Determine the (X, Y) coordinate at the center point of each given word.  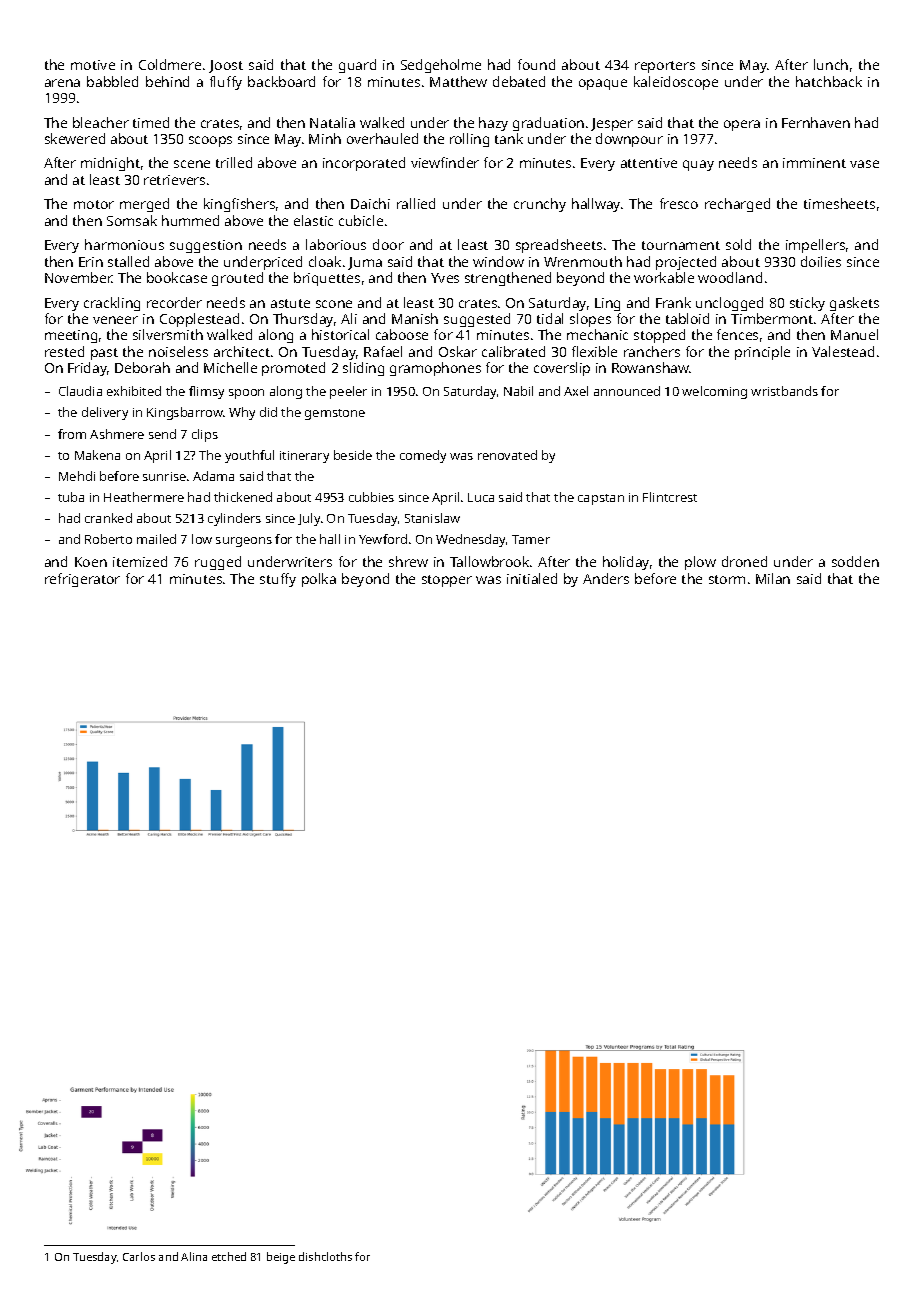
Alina (194, 1256)
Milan (773, 578)
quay (698, 165)
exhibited (134, 391)
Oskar (458, 351)
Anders (606, 578)
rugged (218, 563)
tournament (681, 245)
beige (281, 1258)
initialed (532, 578)
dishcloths (325, 1256)
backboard (281, 81)
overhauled (382, 138)
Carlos (139, 1256)
